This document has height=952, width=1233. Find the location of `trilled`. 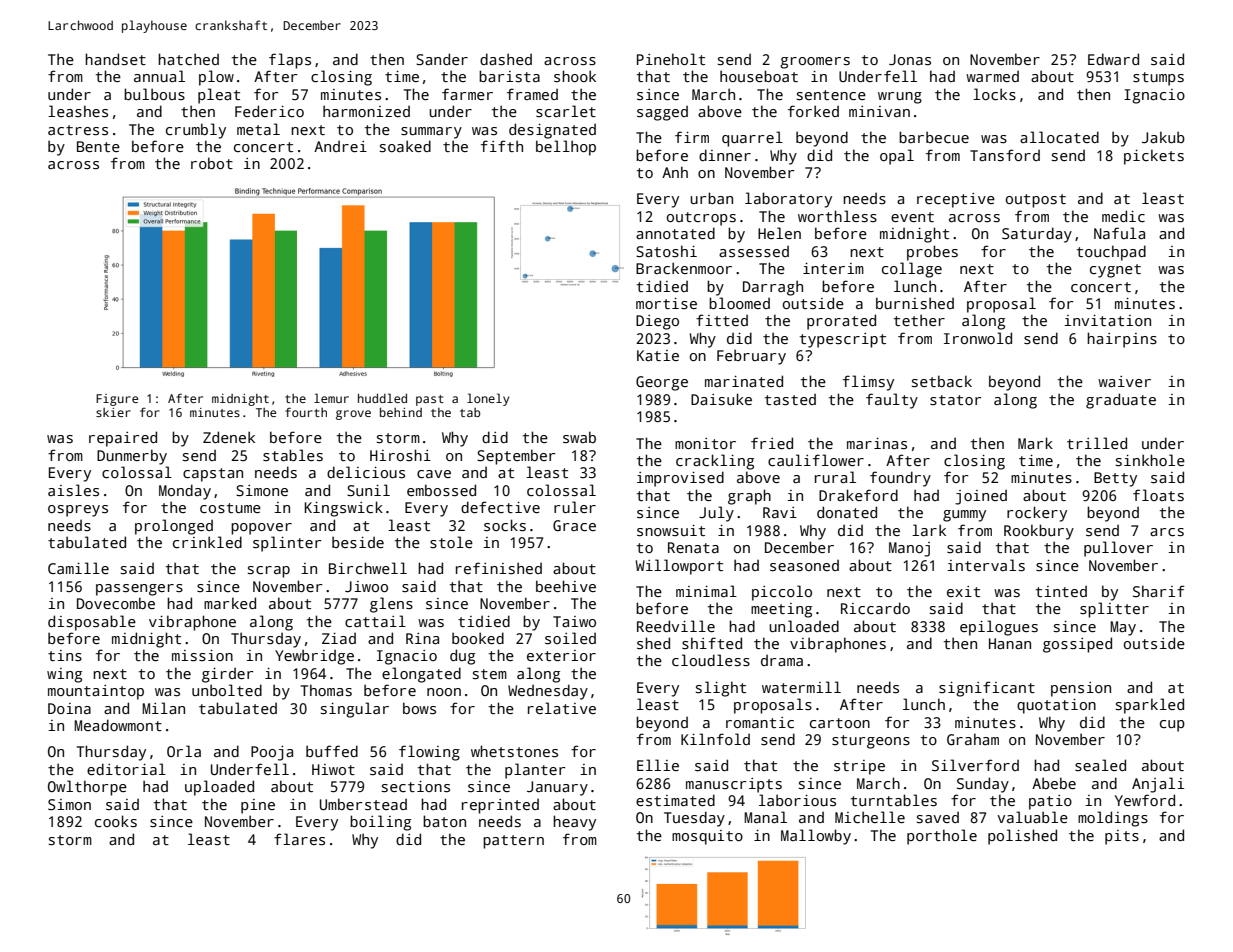

trilled is located at coordinates (1097, 443).
